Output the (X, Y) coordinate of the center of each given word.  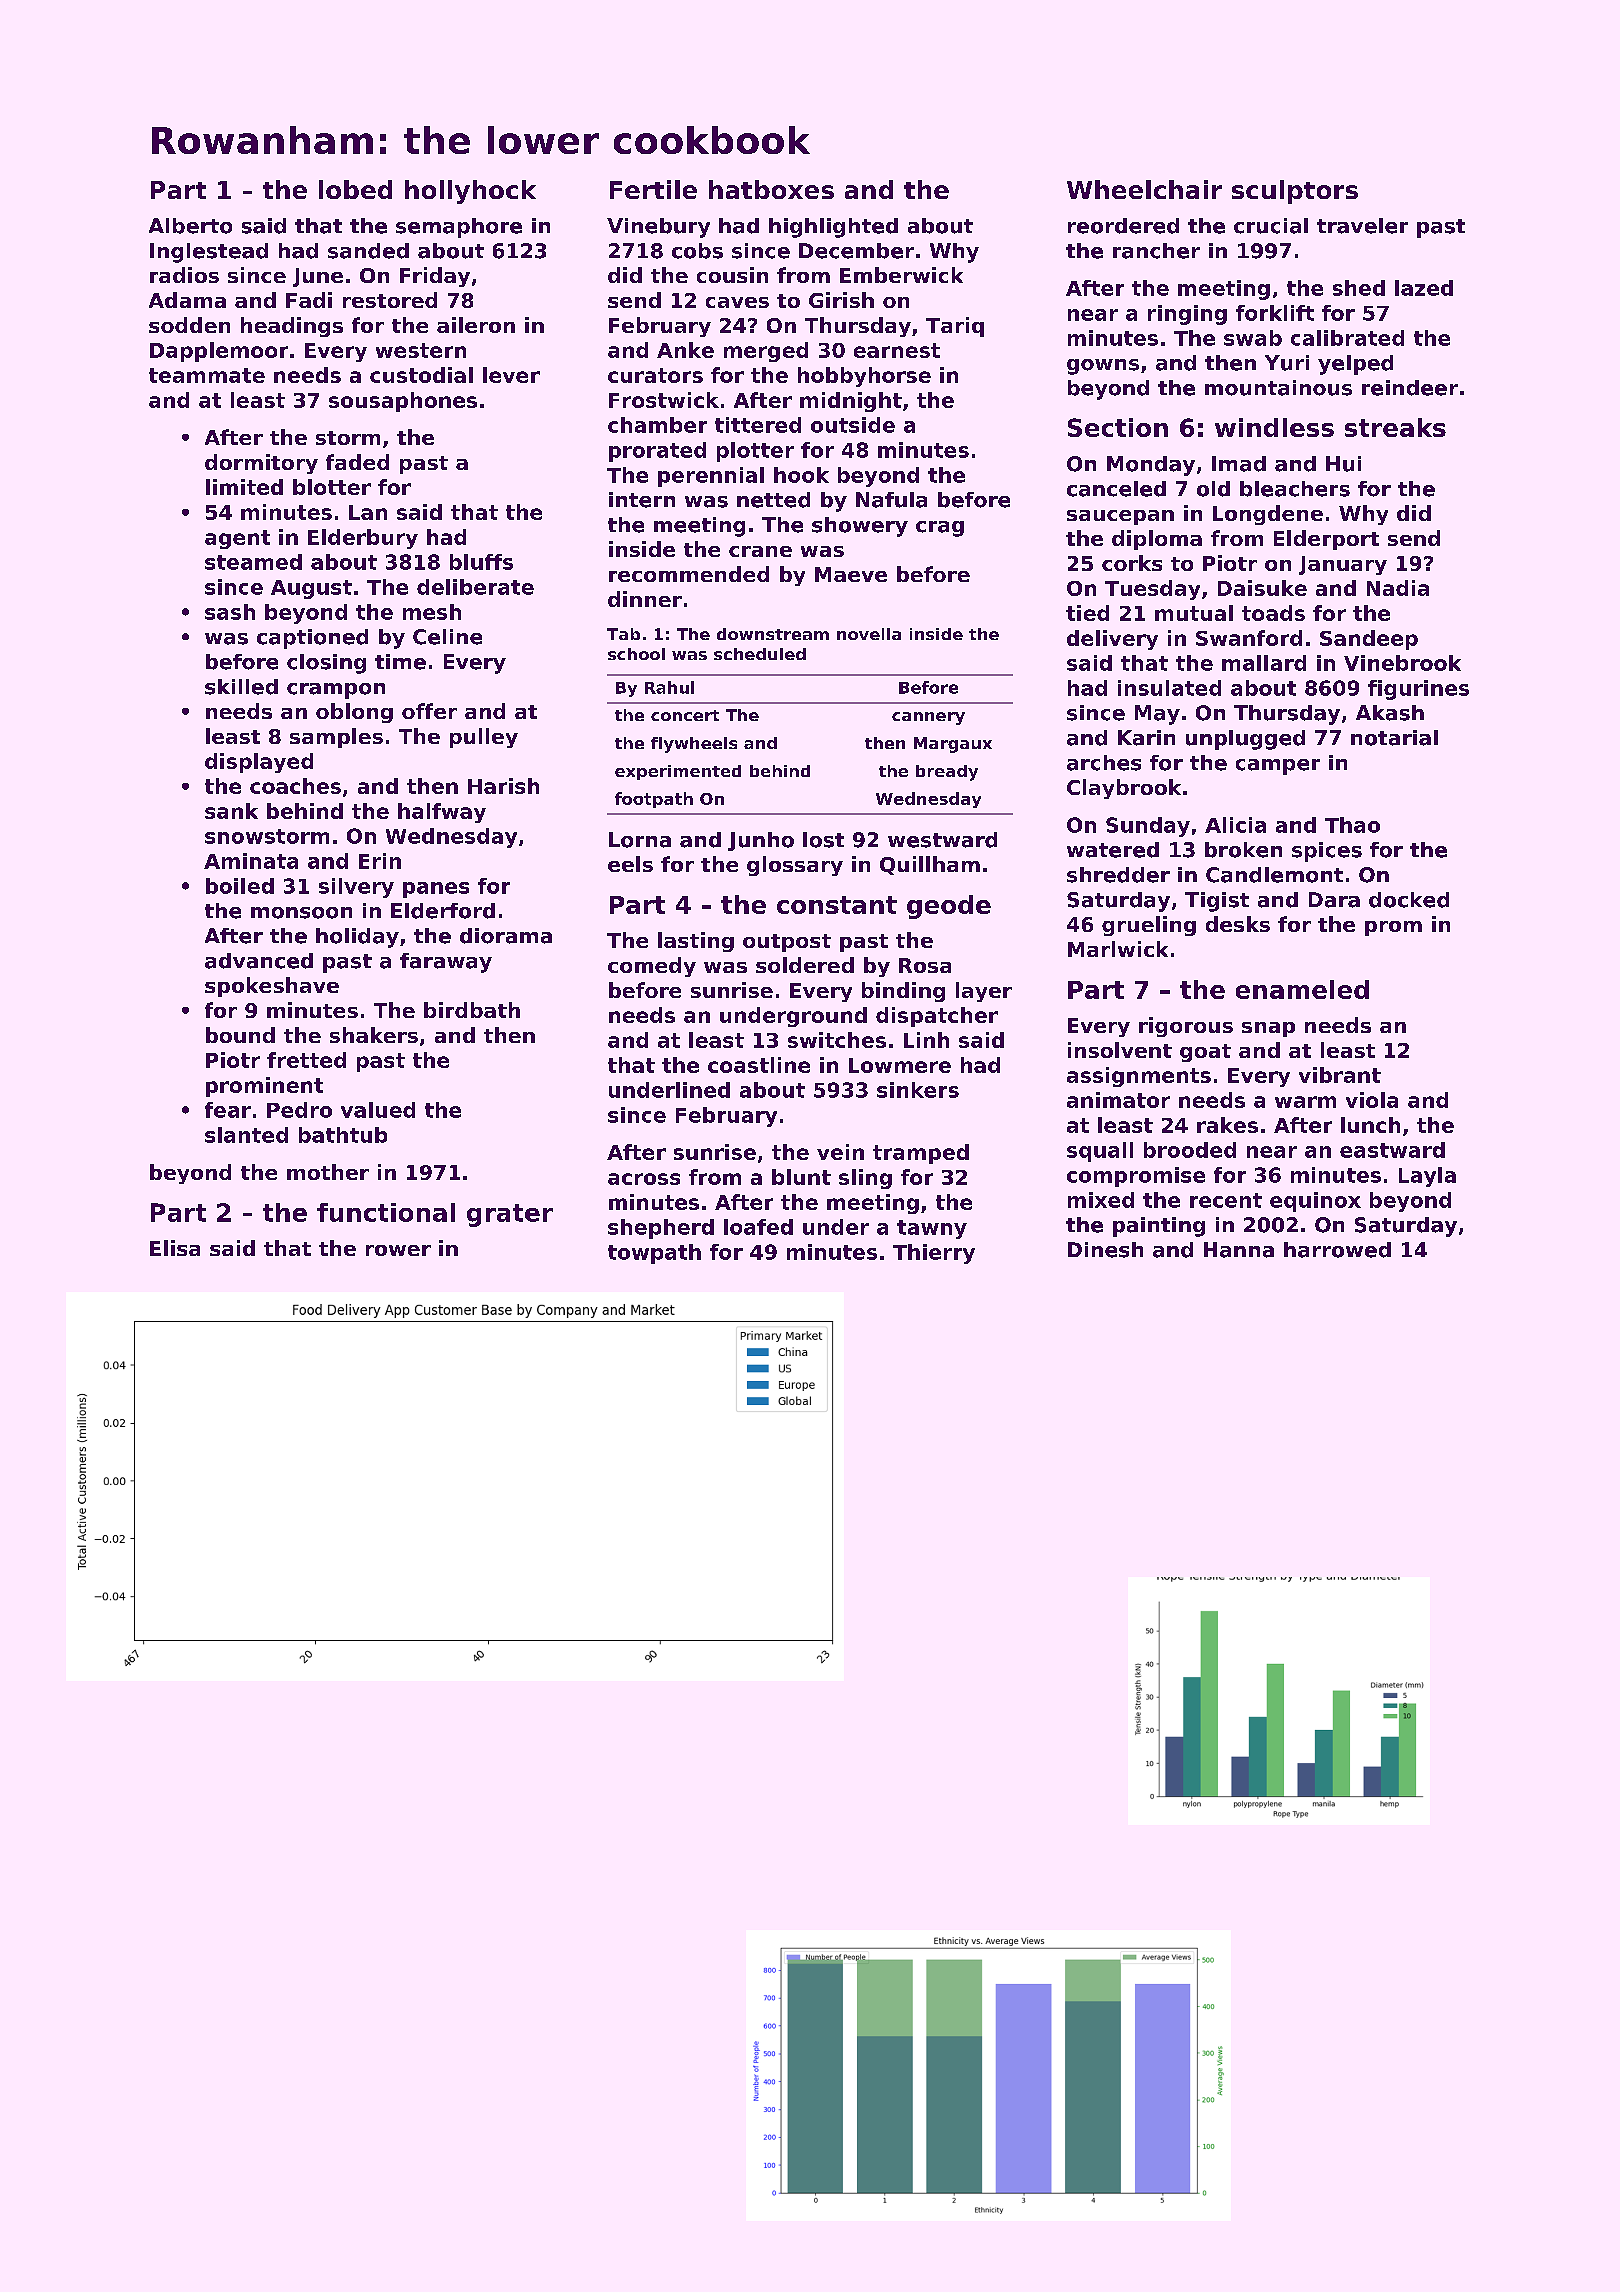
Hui (1343, 464)
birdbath (472, 1010)
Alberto (190, 226)
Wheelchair (1144, 189)
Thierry (934, 1254)
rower (398, 1250)
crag (940, 529)
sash (230, 612)
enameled (1302, 989)
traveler (1362, 226)
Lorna (640, 840)
